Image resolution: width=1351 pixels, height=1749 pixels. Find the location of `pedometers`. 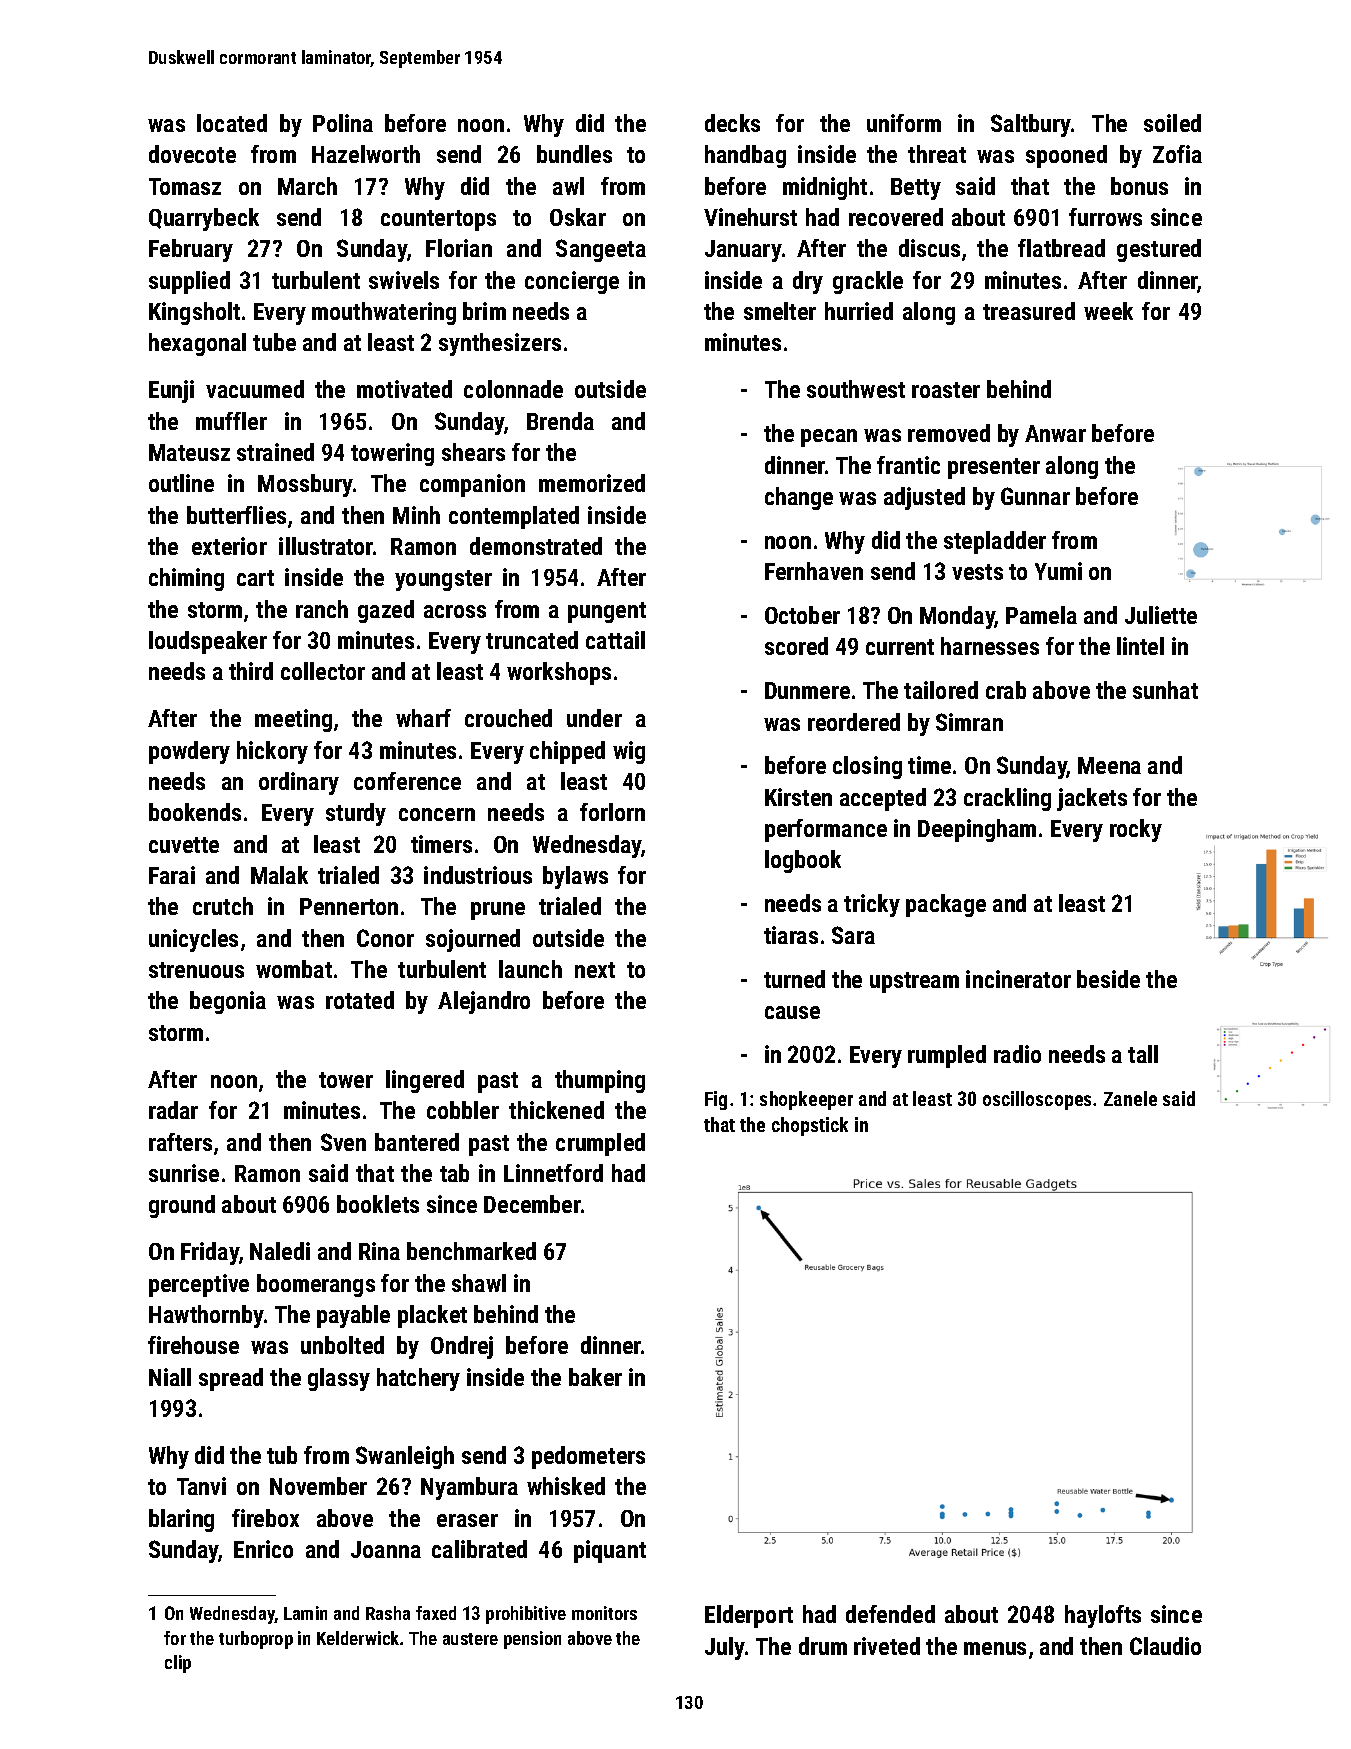

pedometers is located at coordinates (588, 1457).
